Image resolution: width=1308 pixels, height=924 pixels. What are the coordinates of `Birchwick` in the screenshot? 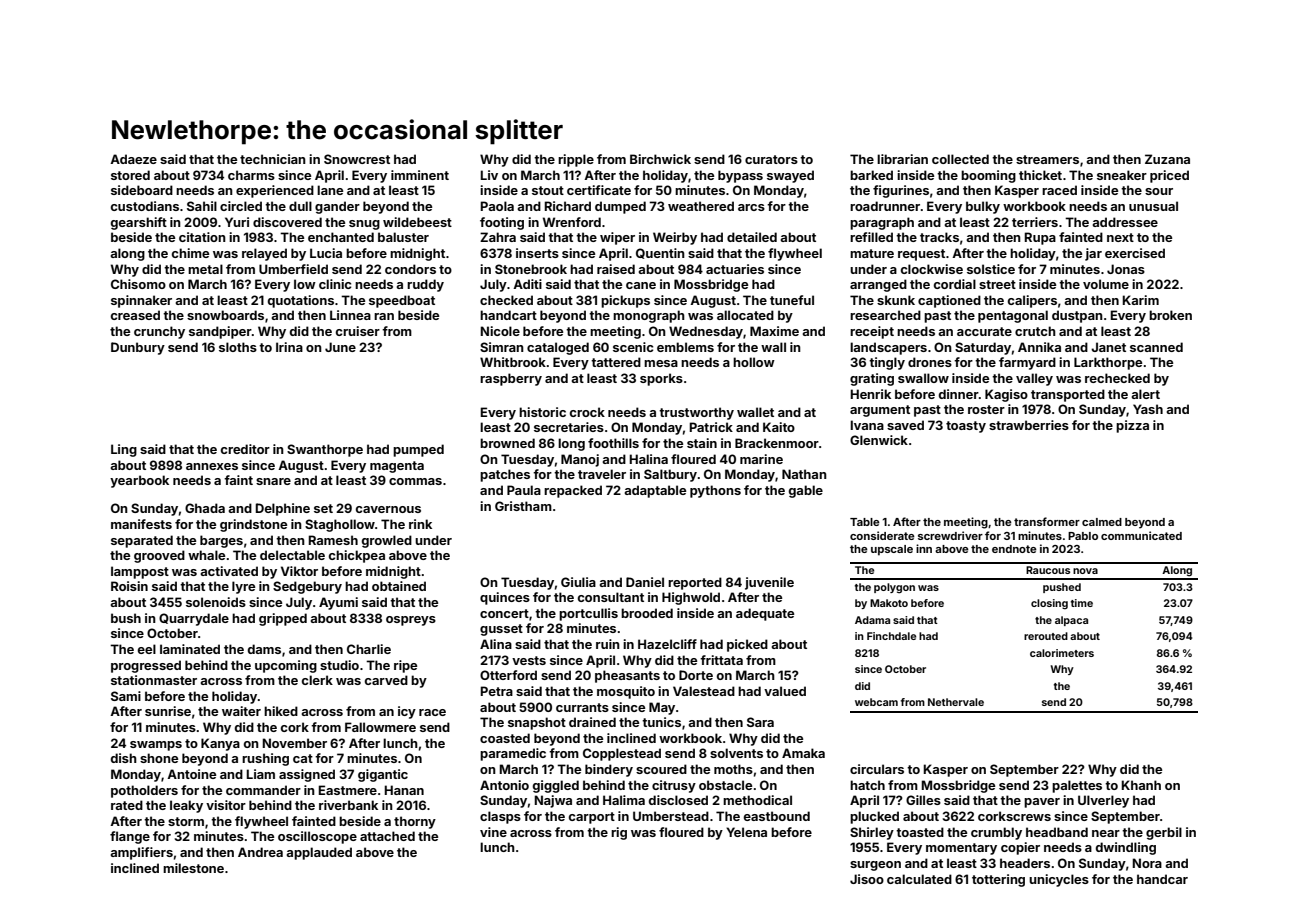 It's located at (660, 159).
